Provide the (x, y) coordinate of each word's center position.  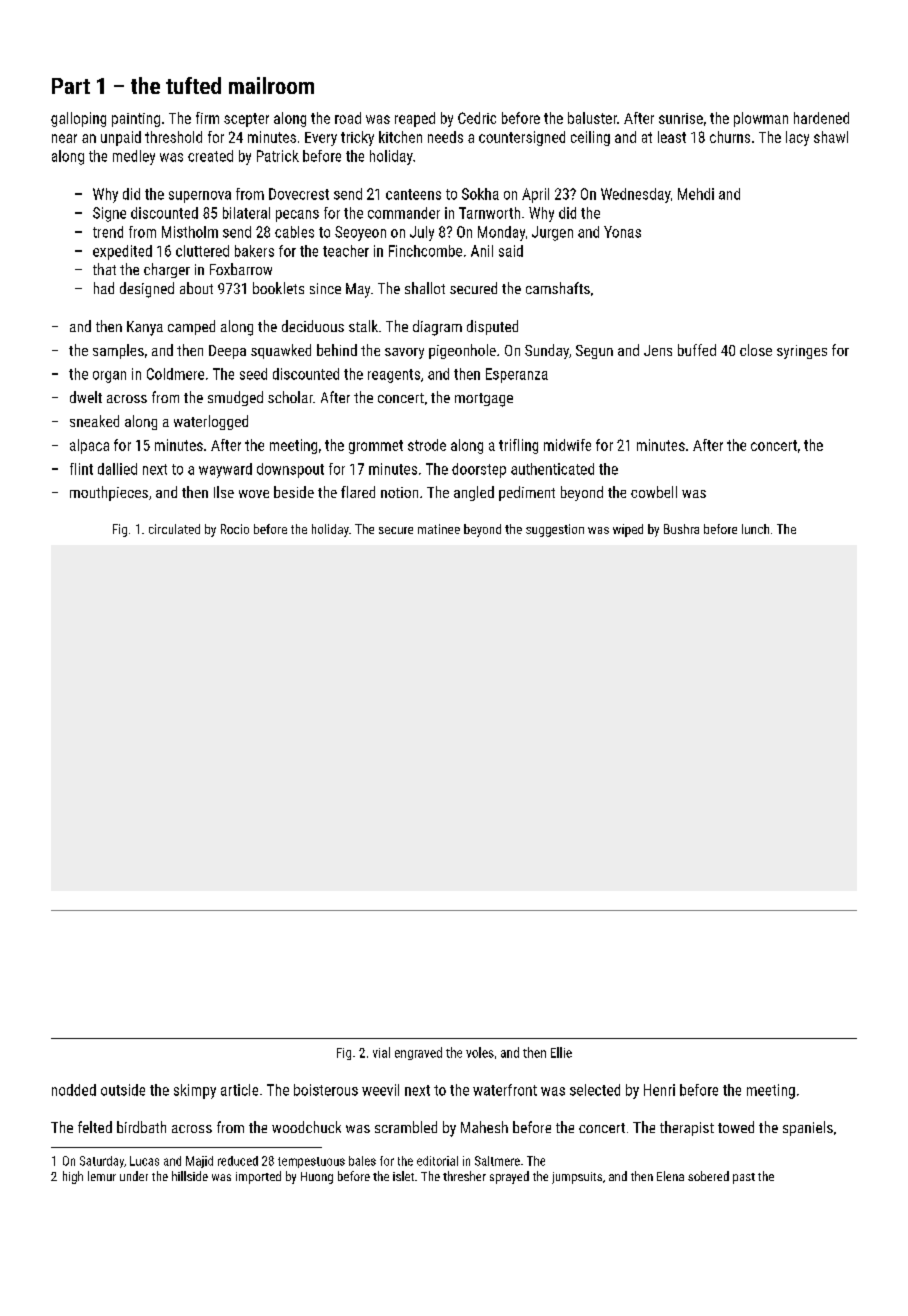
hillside (190, 1176)
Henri (659, 1090)
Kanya (145, 328)
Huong (317, 1178)
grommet (376, 447)
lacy (797, 138)
